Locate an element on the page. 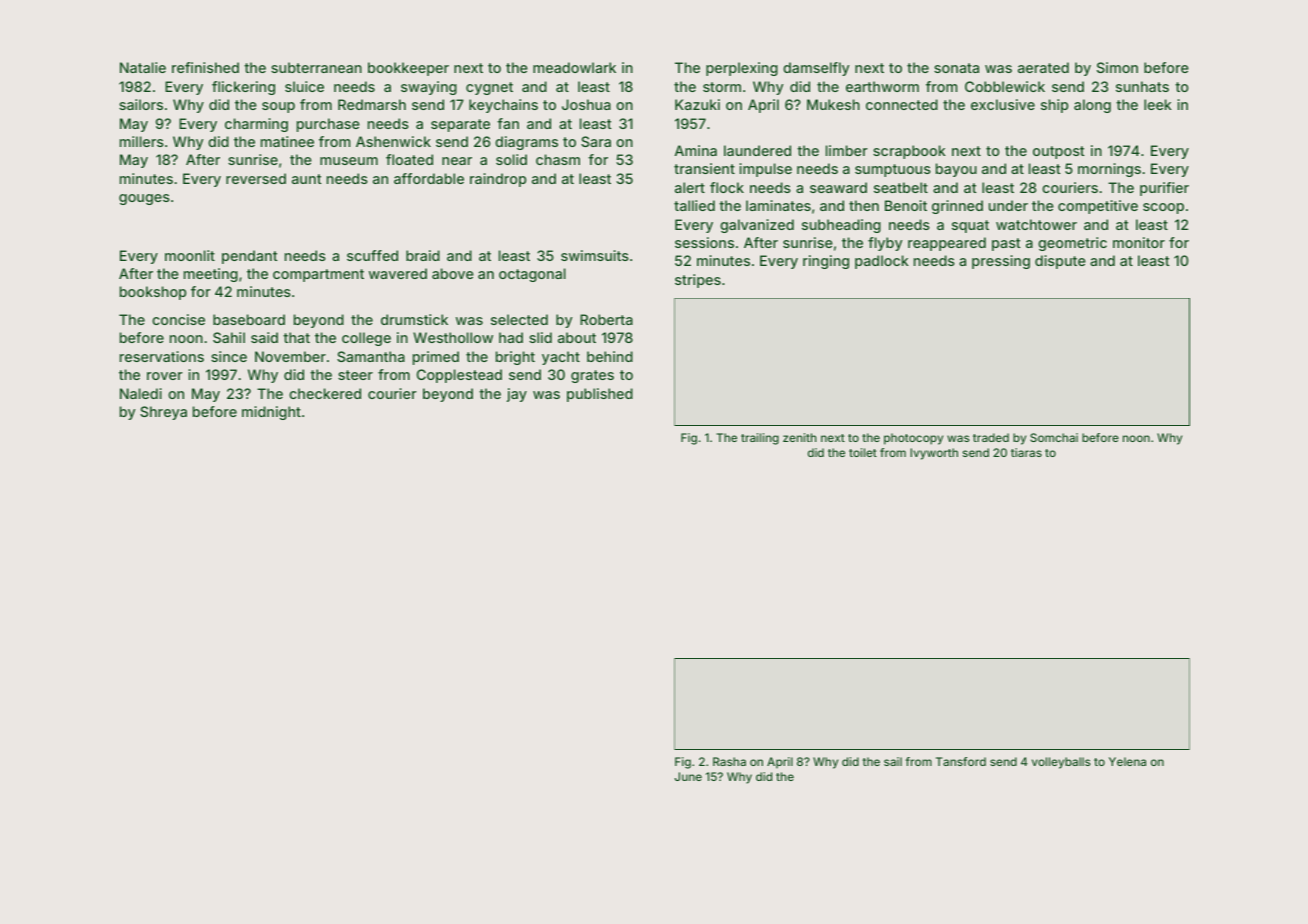 This document has width=1308, height=924. volleyballs is located at coordinates (1061, 763).
